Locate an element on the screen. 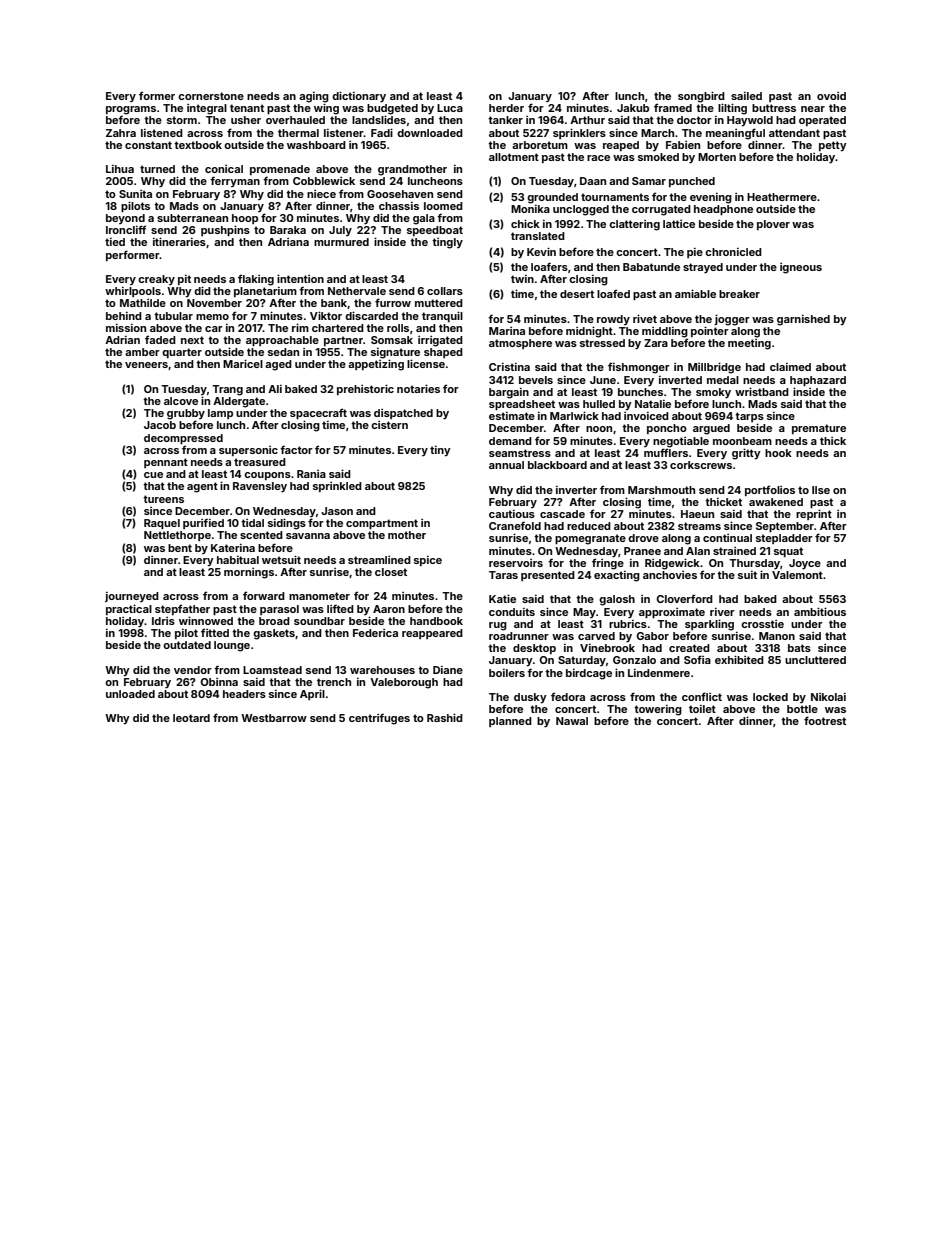 The height and width of the screenshot is (1233, 952). tubular is located at coordinates (173, 316).
